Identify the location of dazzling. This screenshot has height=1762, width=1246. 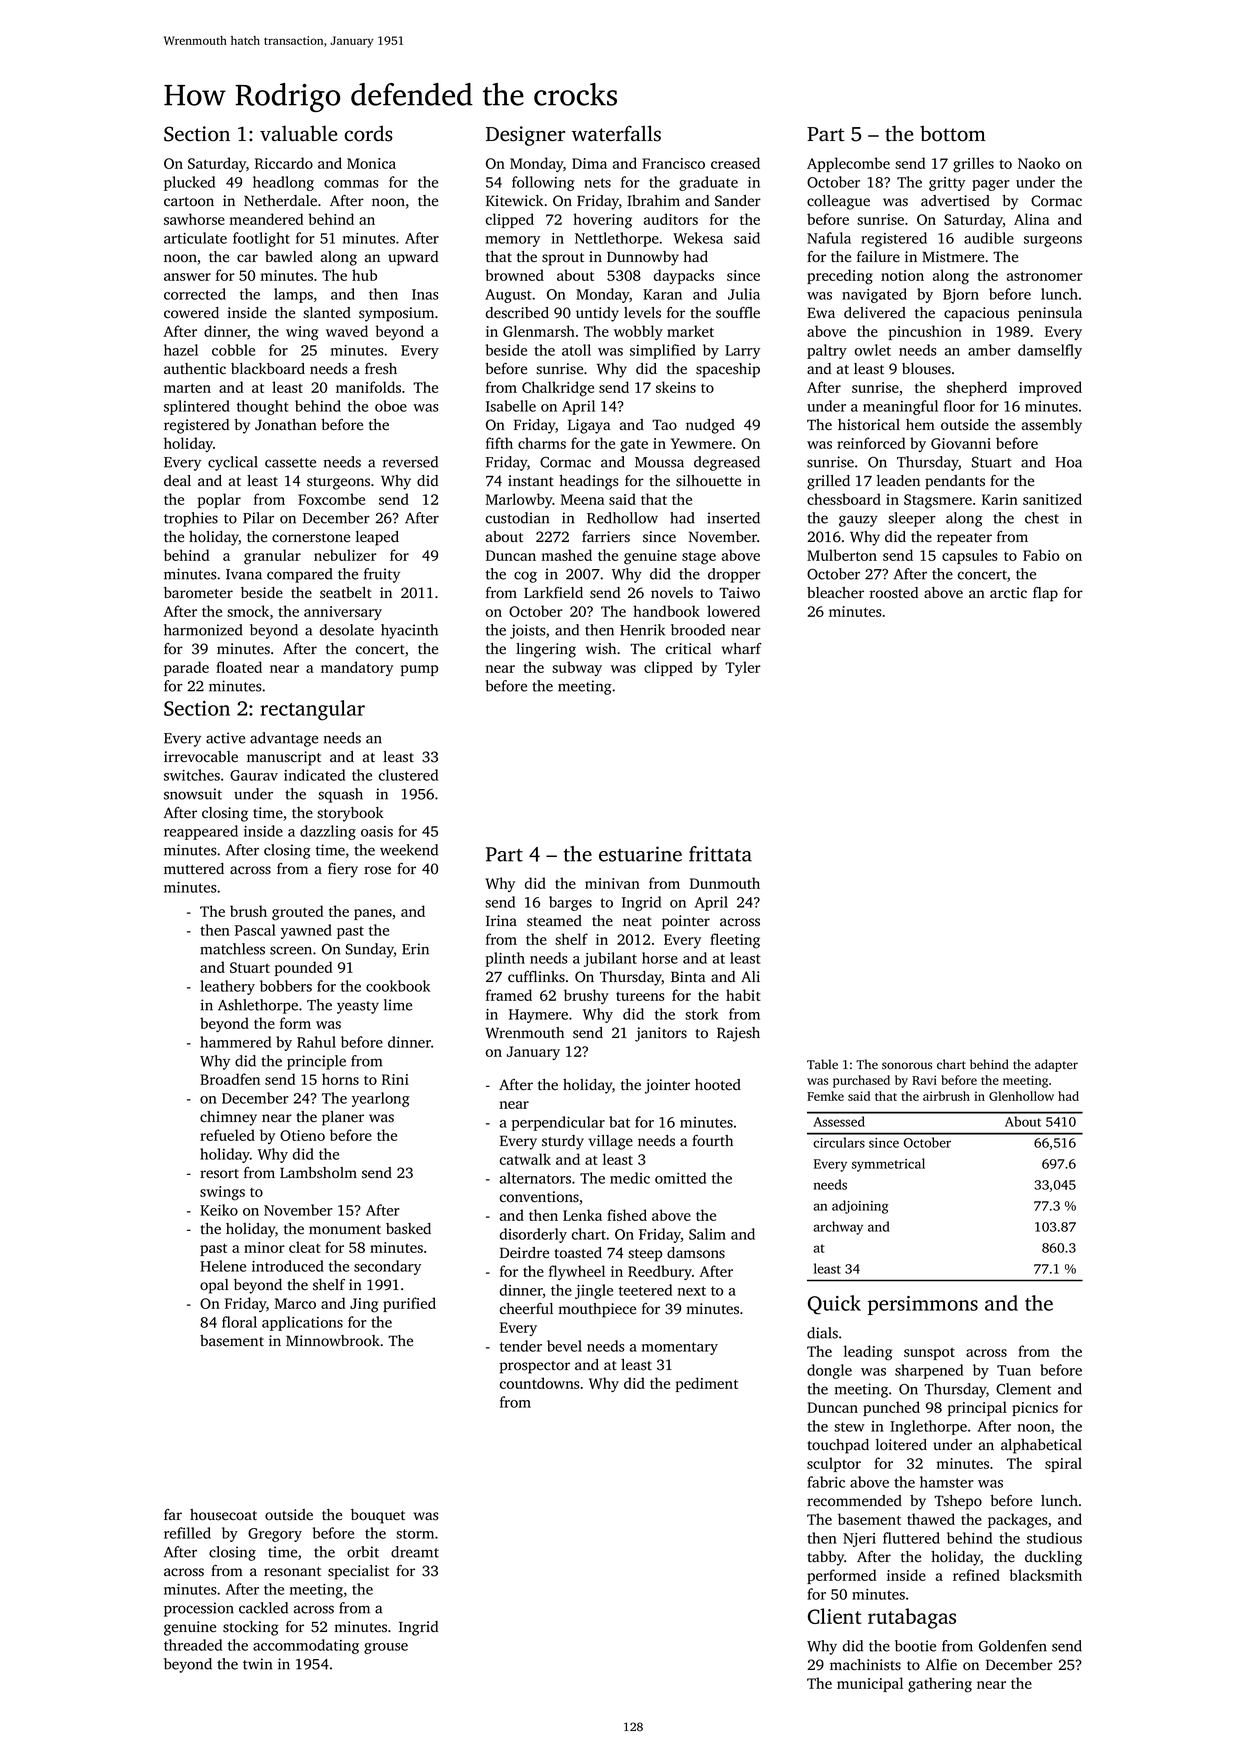
(328, 832).
